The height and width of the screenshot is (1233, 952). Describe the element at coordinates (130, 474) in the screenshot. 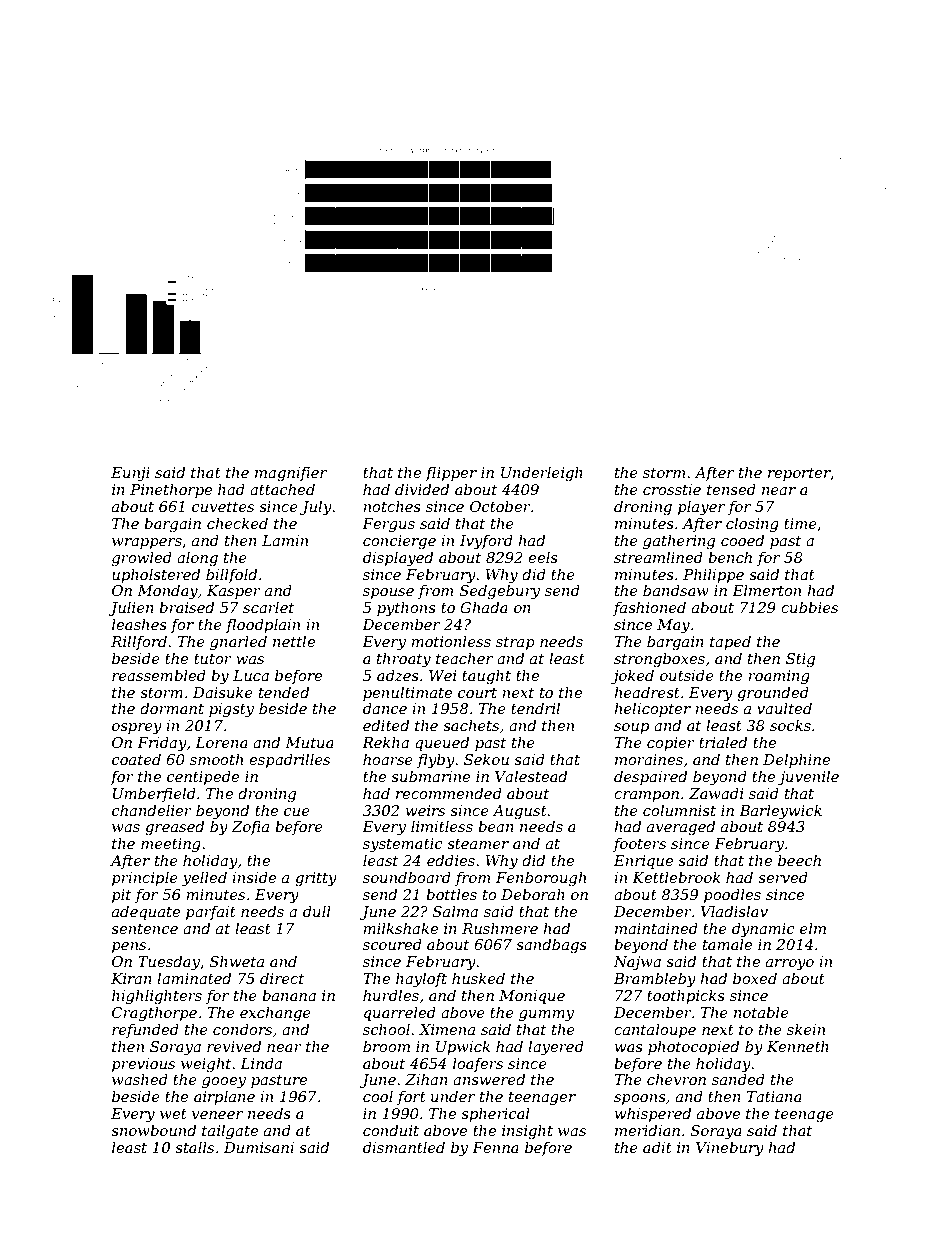

I see `Eunji` at that location.
